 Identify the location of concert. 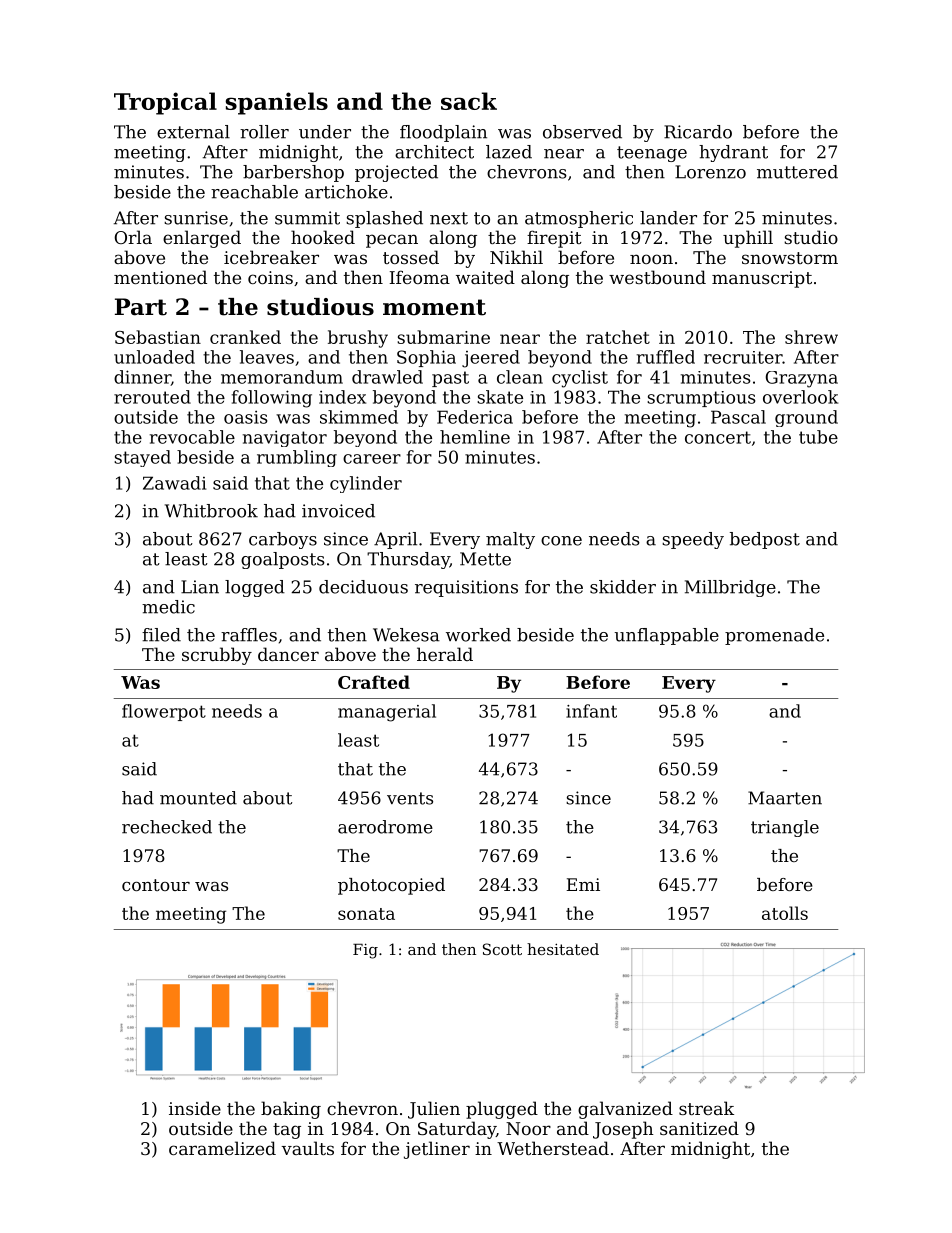
(718, 437).
